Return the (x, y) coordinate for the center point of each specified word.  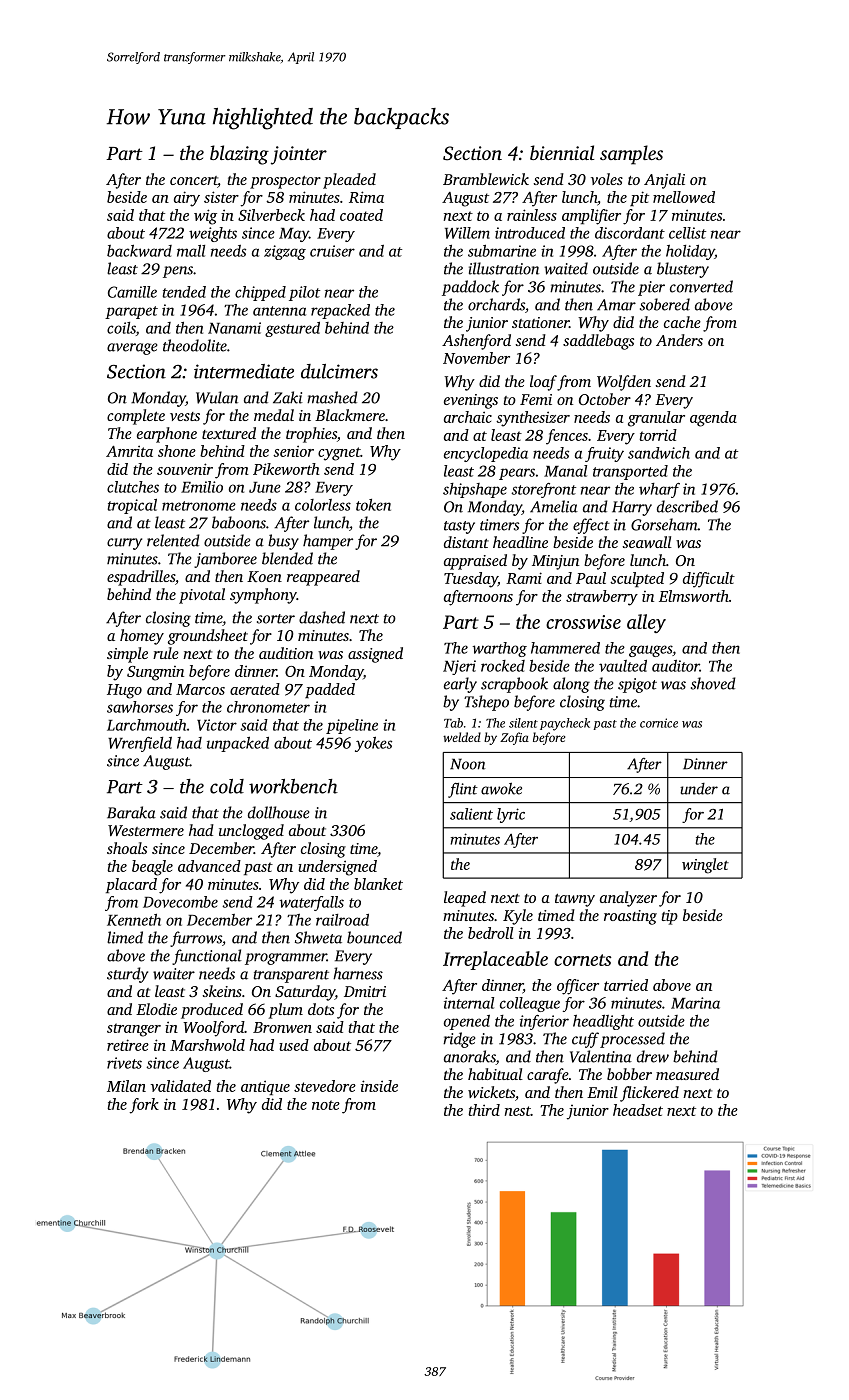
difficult (709, 580)
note (326, 1105)
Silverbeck (271, 215)
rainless (532, 215)
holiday (690, 252)
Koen (264, 576)
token (373, 505)
